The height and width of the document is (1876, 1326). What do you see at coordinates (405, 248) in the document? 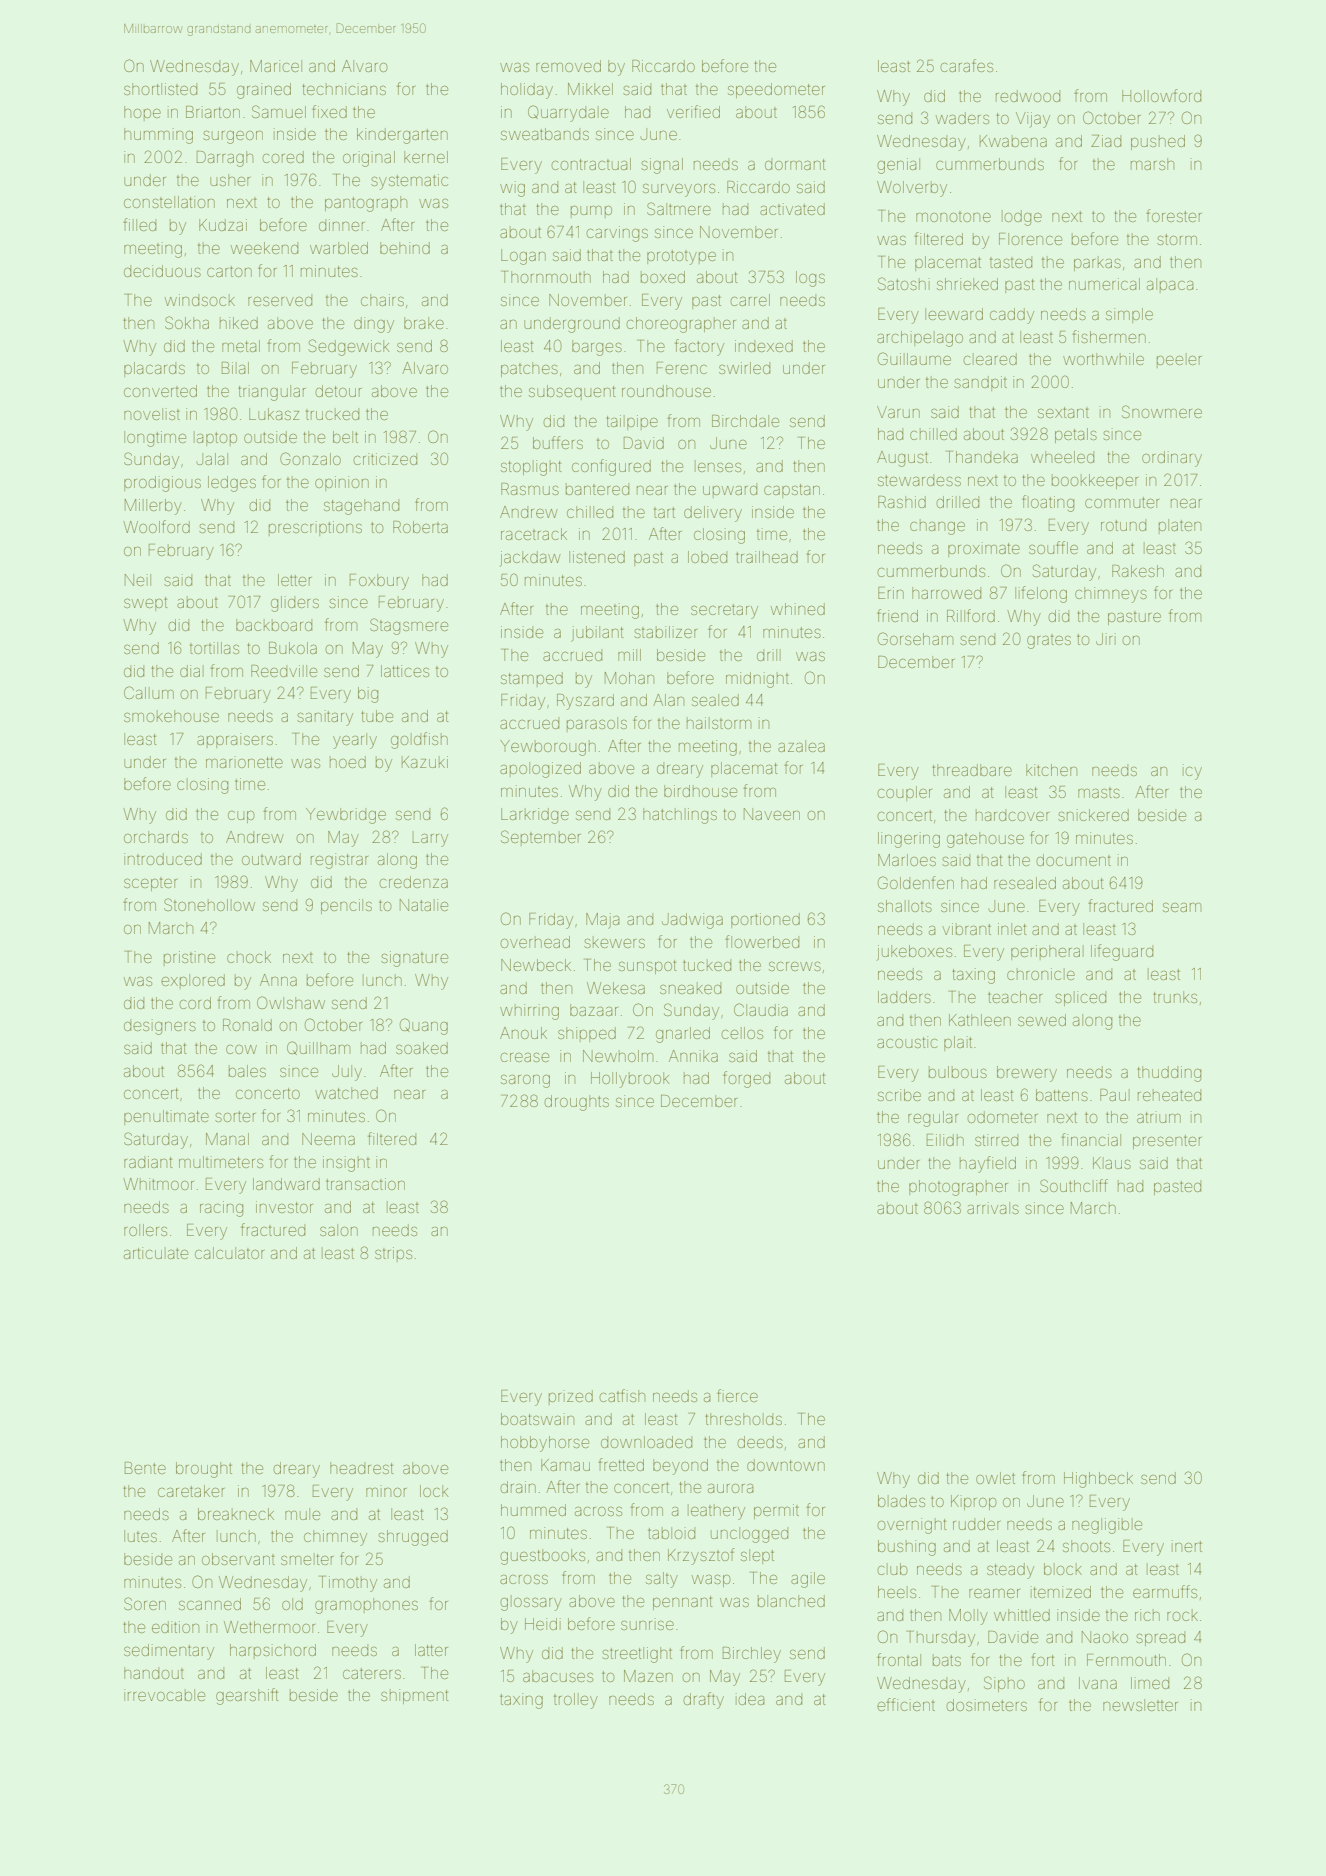
I see `behind` at bounding box center [405, 248].
